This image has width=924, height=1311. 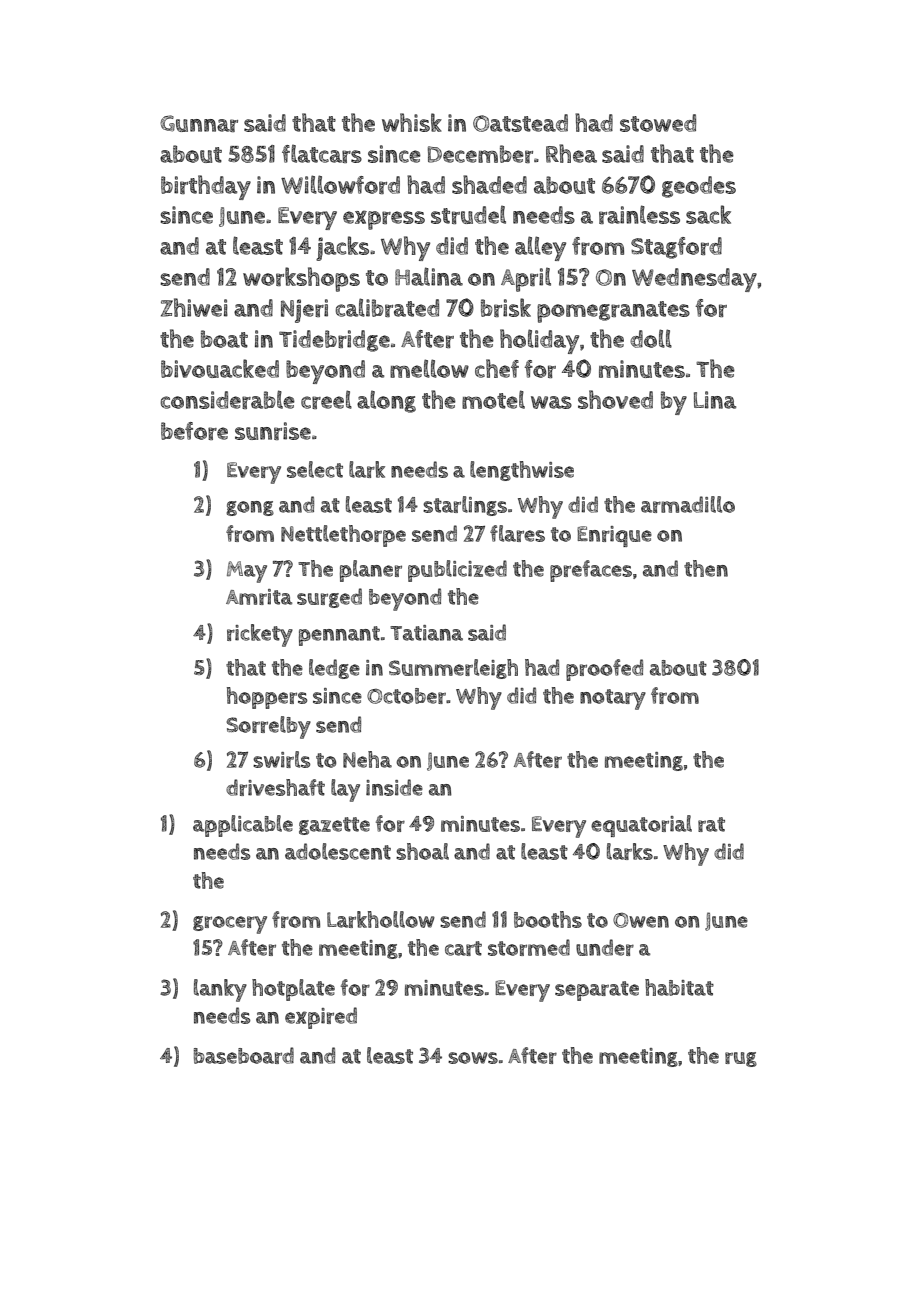 I want to click on sows, so click(x=473, y=1058).
